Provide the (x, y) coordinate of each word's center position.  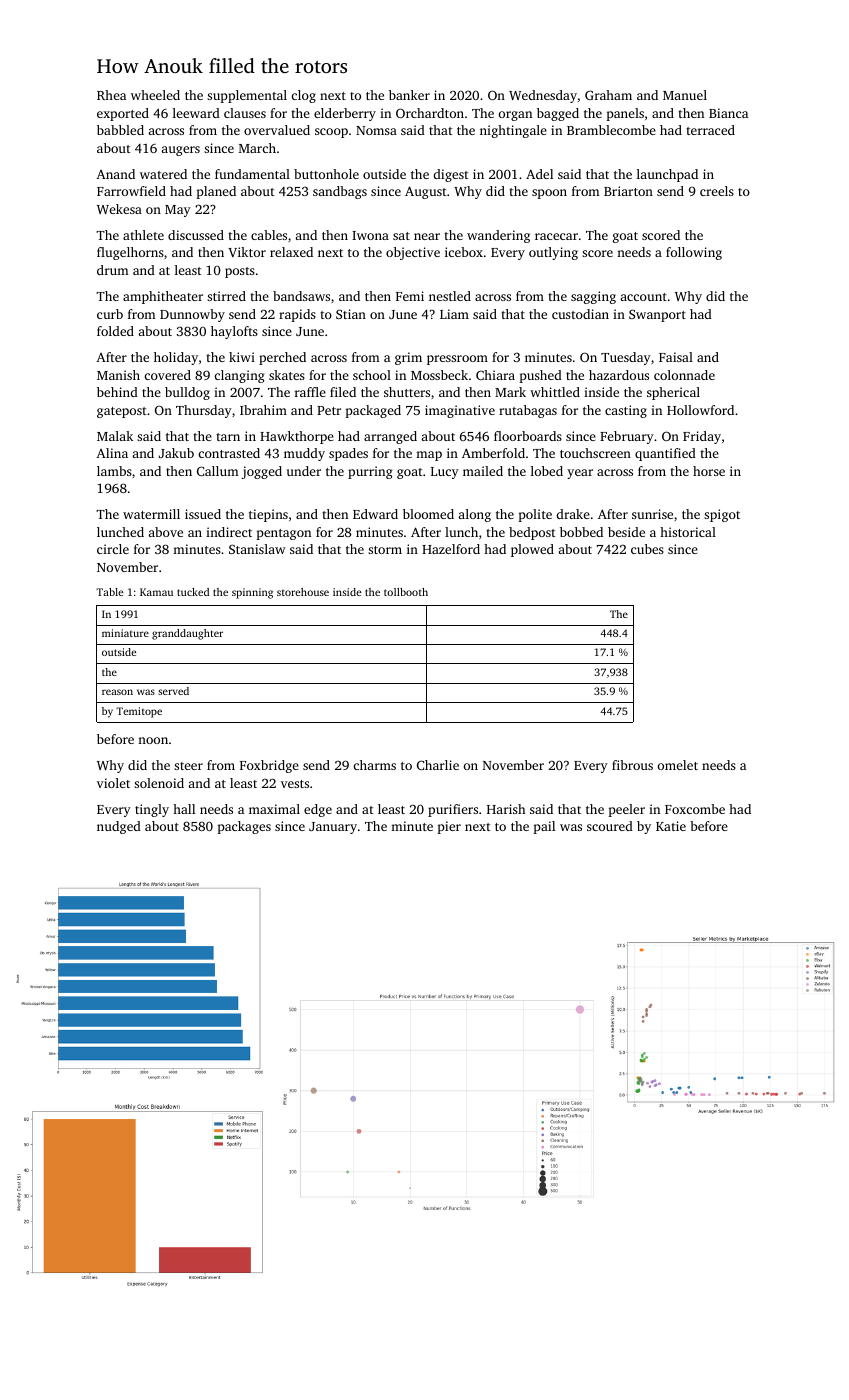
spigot (722, 515)
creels (717, 191)
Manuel (685, 95)
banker (409, 95)
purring (370, 472)
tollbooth (406, 592)
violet (113, 783)
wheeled (155, 95)
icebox (464, 252)
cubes (647, 549)
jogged (262, 472)
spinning (252, 593)
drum (112, 270)
